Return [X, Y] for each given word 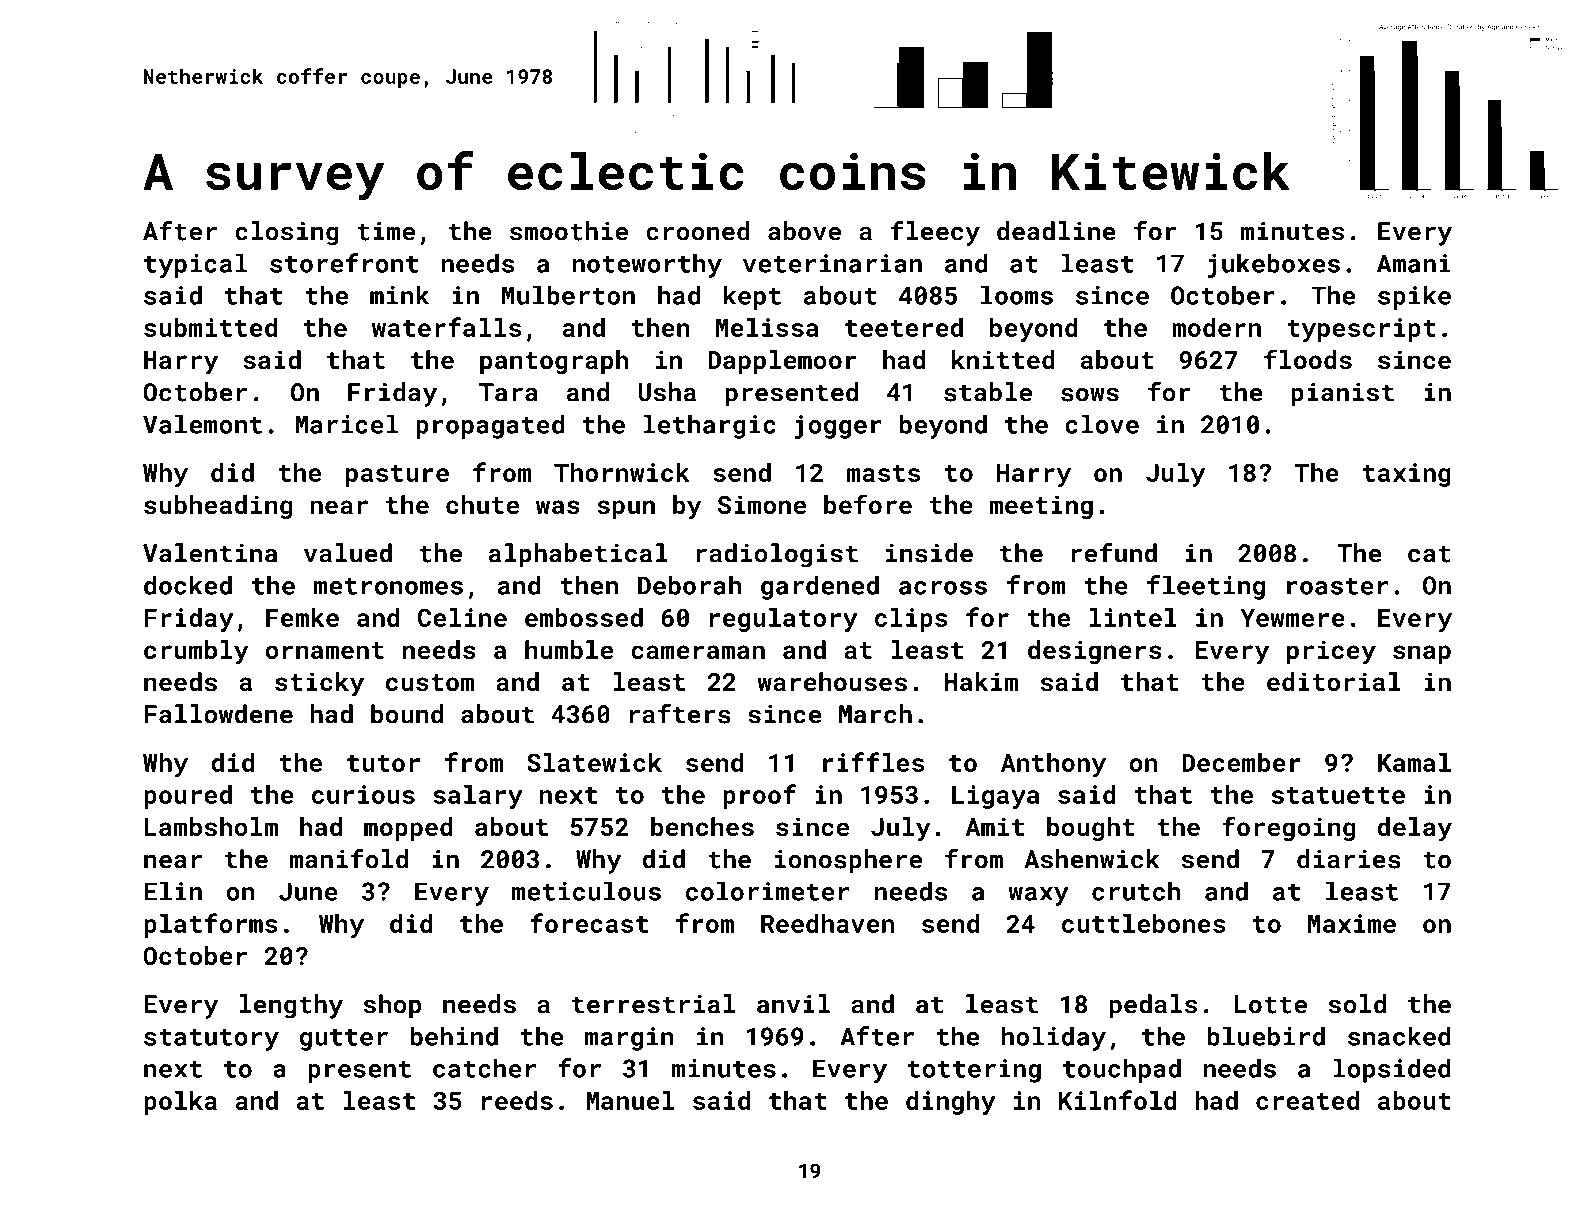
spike [1414, 297]
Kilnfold [1118, 1100]
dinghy [951, 1103]
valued [348, 553]
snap [1422, 654]
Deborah [689, 585]
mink [399, 295]
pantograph [554, 362]
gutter [344, 1040]
